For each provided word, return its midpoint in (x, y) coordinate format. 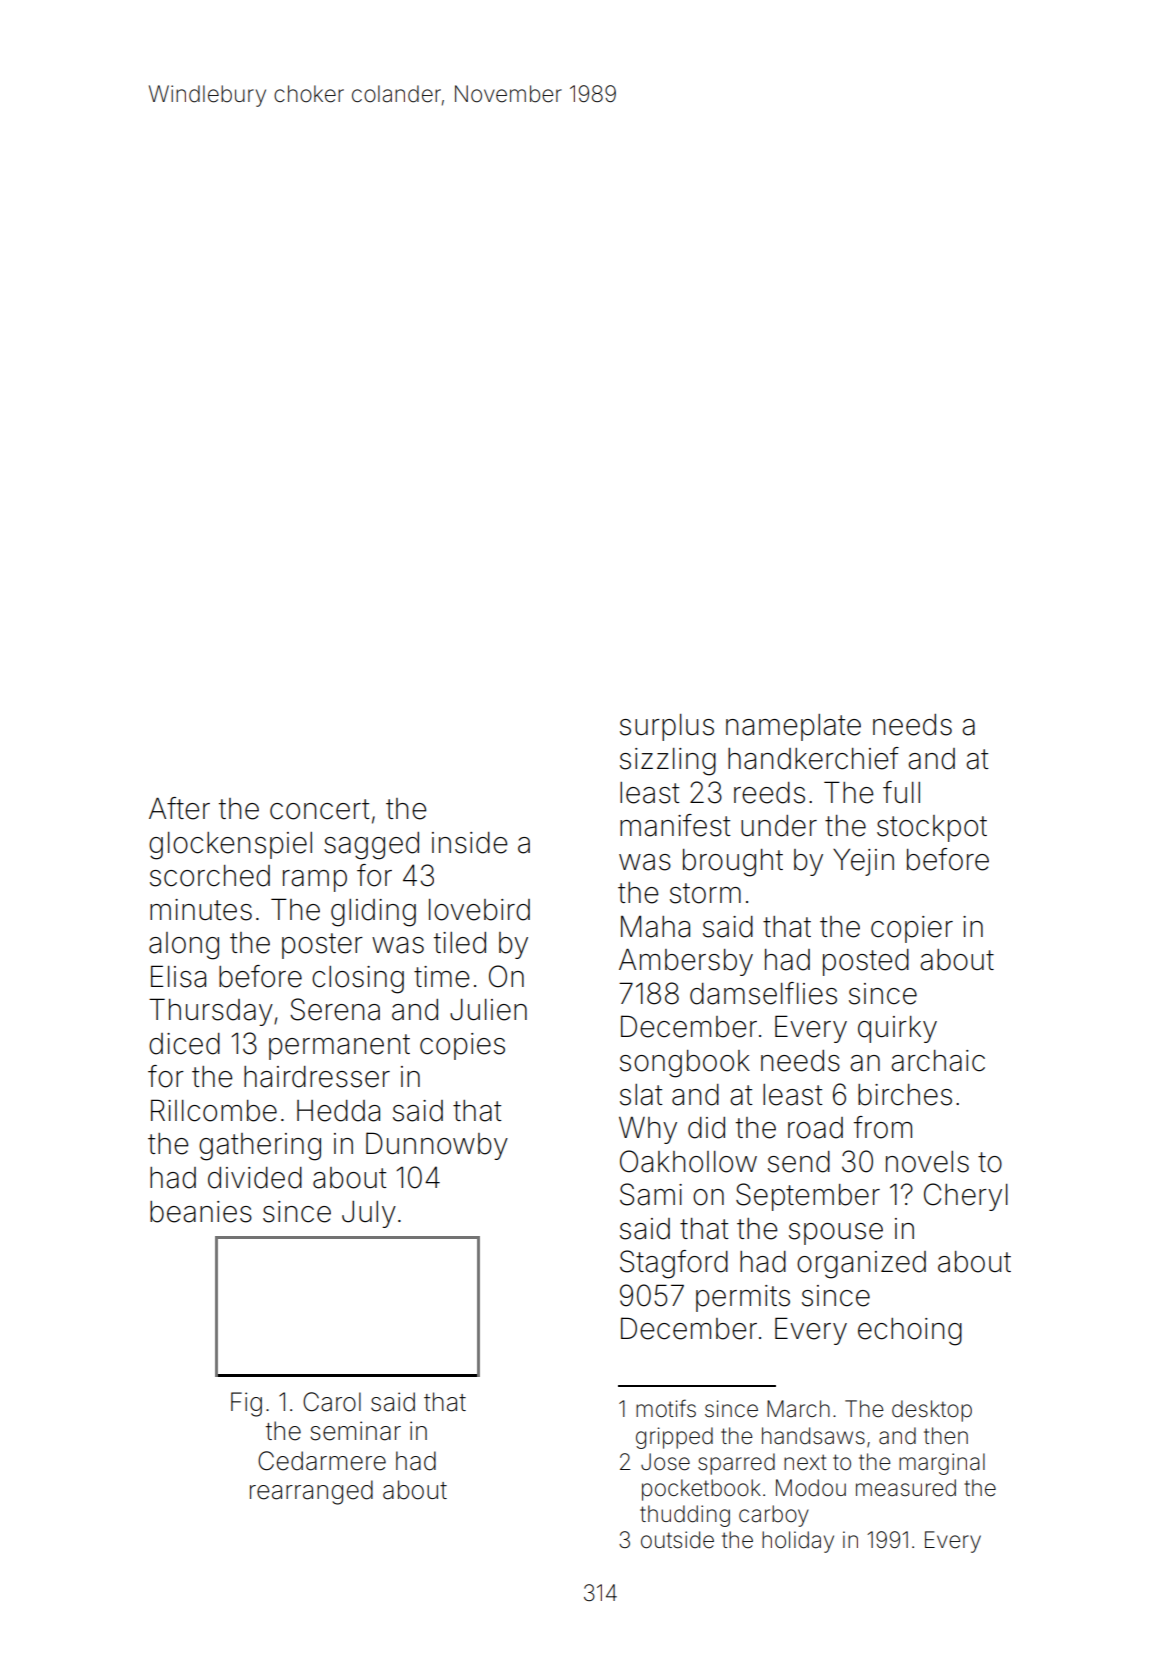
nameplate (793, 727)
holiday (798, 1542)
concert (319, 809)
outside (677, 1540)
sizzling (668, 762)
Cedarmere (322, 1461)
